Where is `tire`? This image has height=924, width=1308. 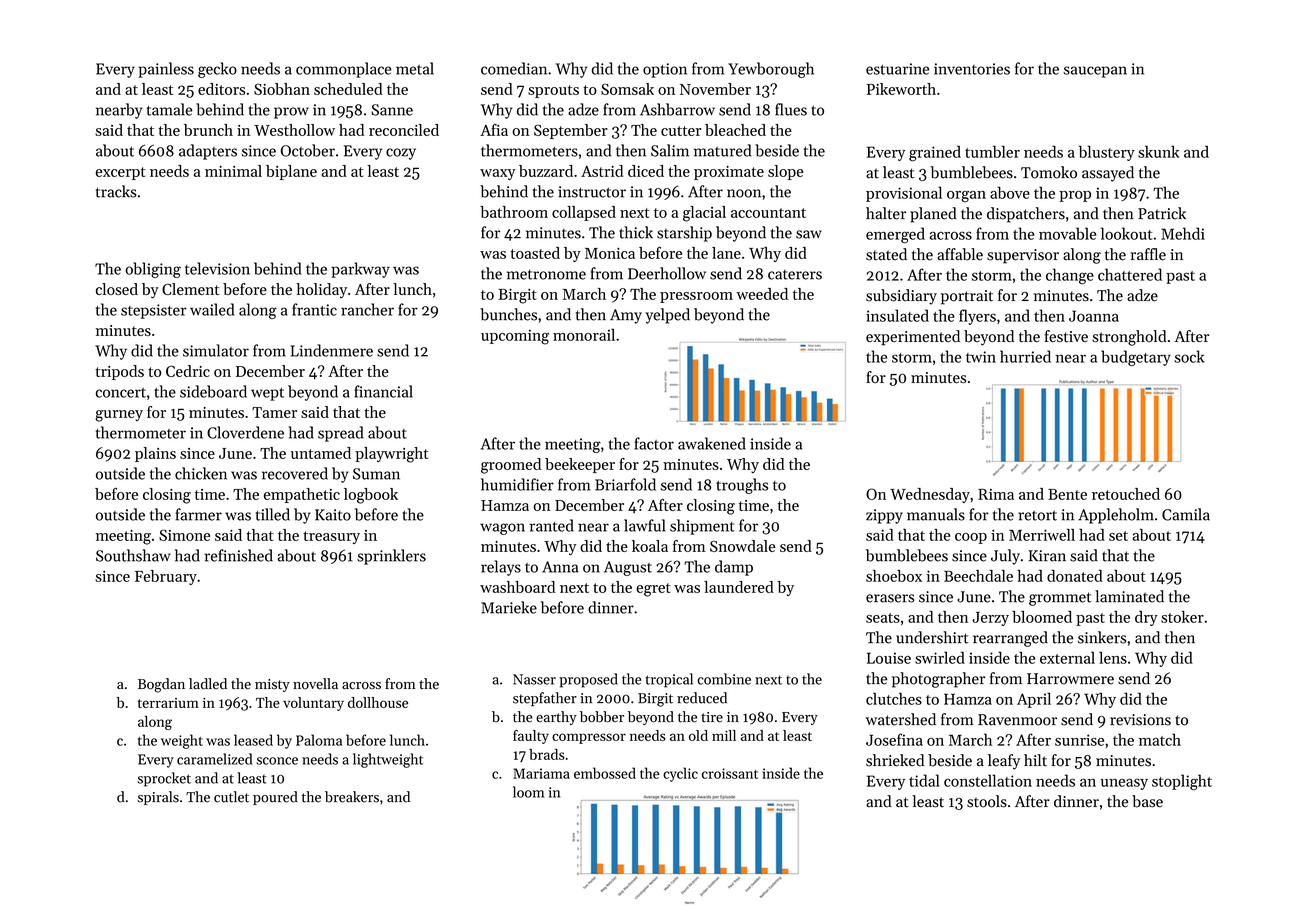
tire is located at coordinates (712, 717).
